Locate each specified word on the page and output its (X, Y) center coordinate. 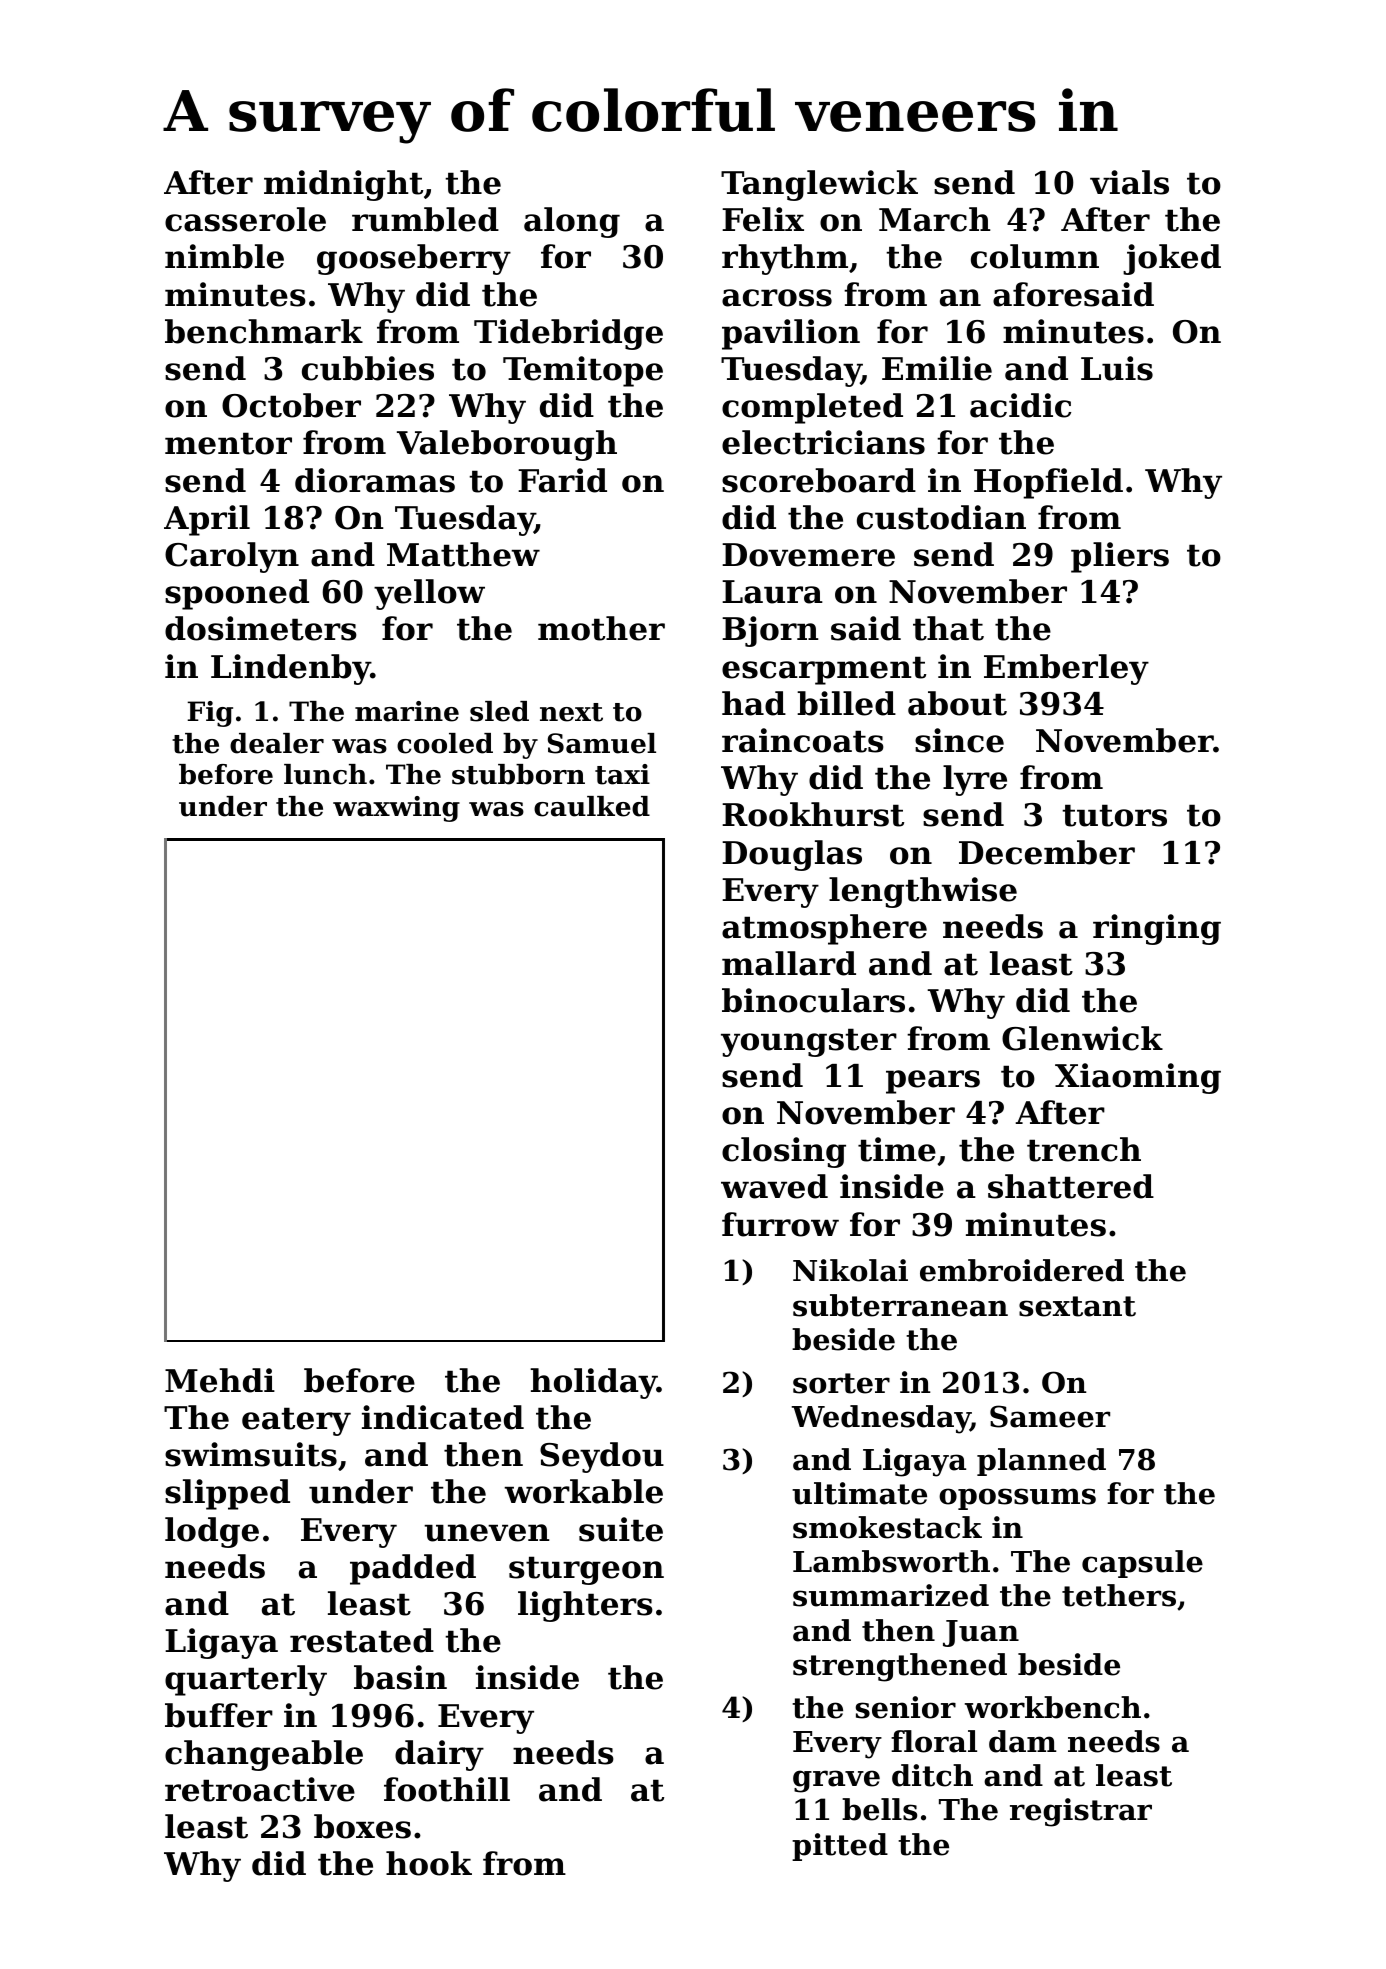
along (572, 222)
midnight (343, 185)
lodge (212, 1532)
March (935, 219)
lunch (325, 774)
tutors (1114, 815)
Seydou (602, 1457)
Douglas (792, 855)
